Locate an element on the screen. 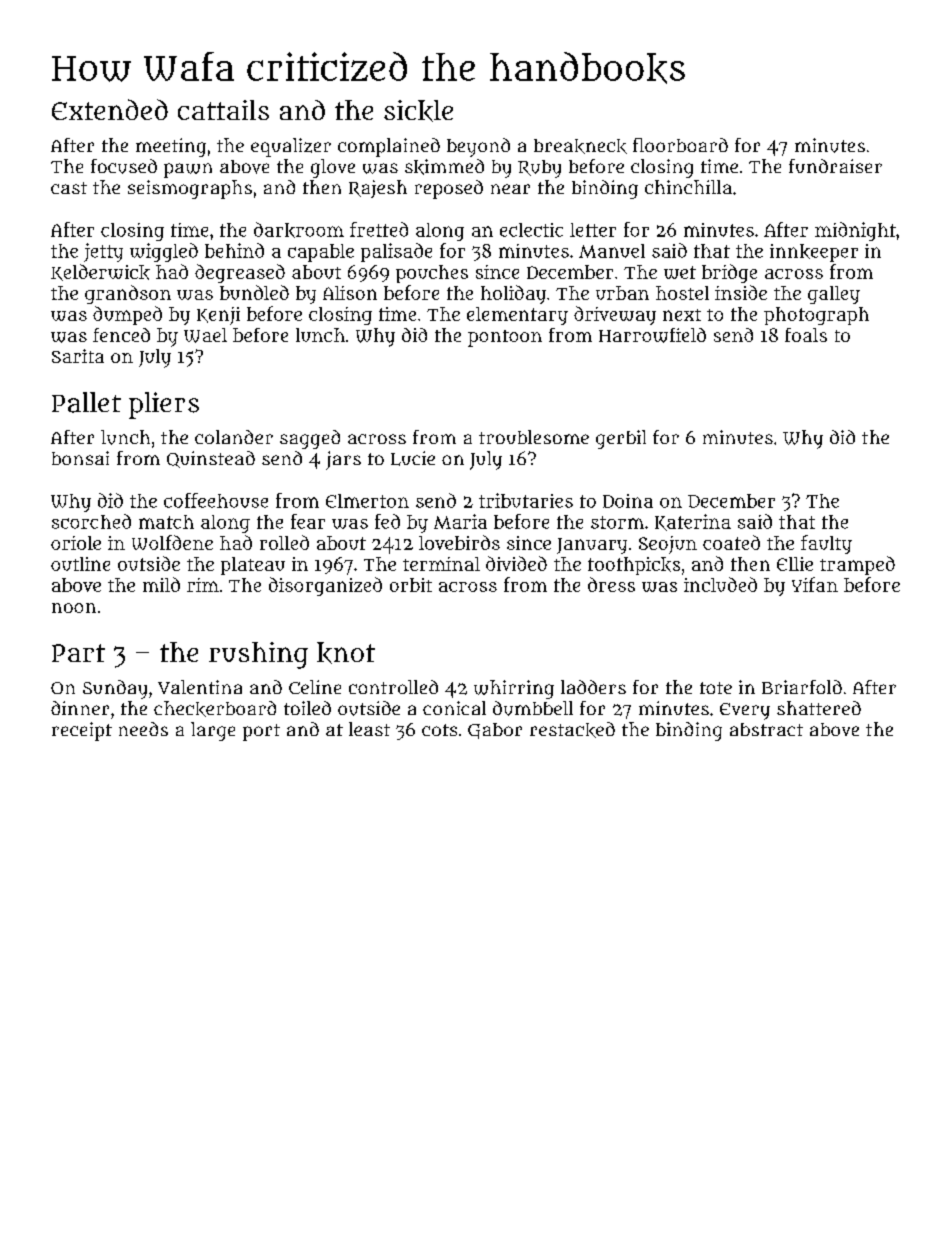 This screenshot has width=952, height=1233. Kelderwick is located at coordinates (100, 272).
